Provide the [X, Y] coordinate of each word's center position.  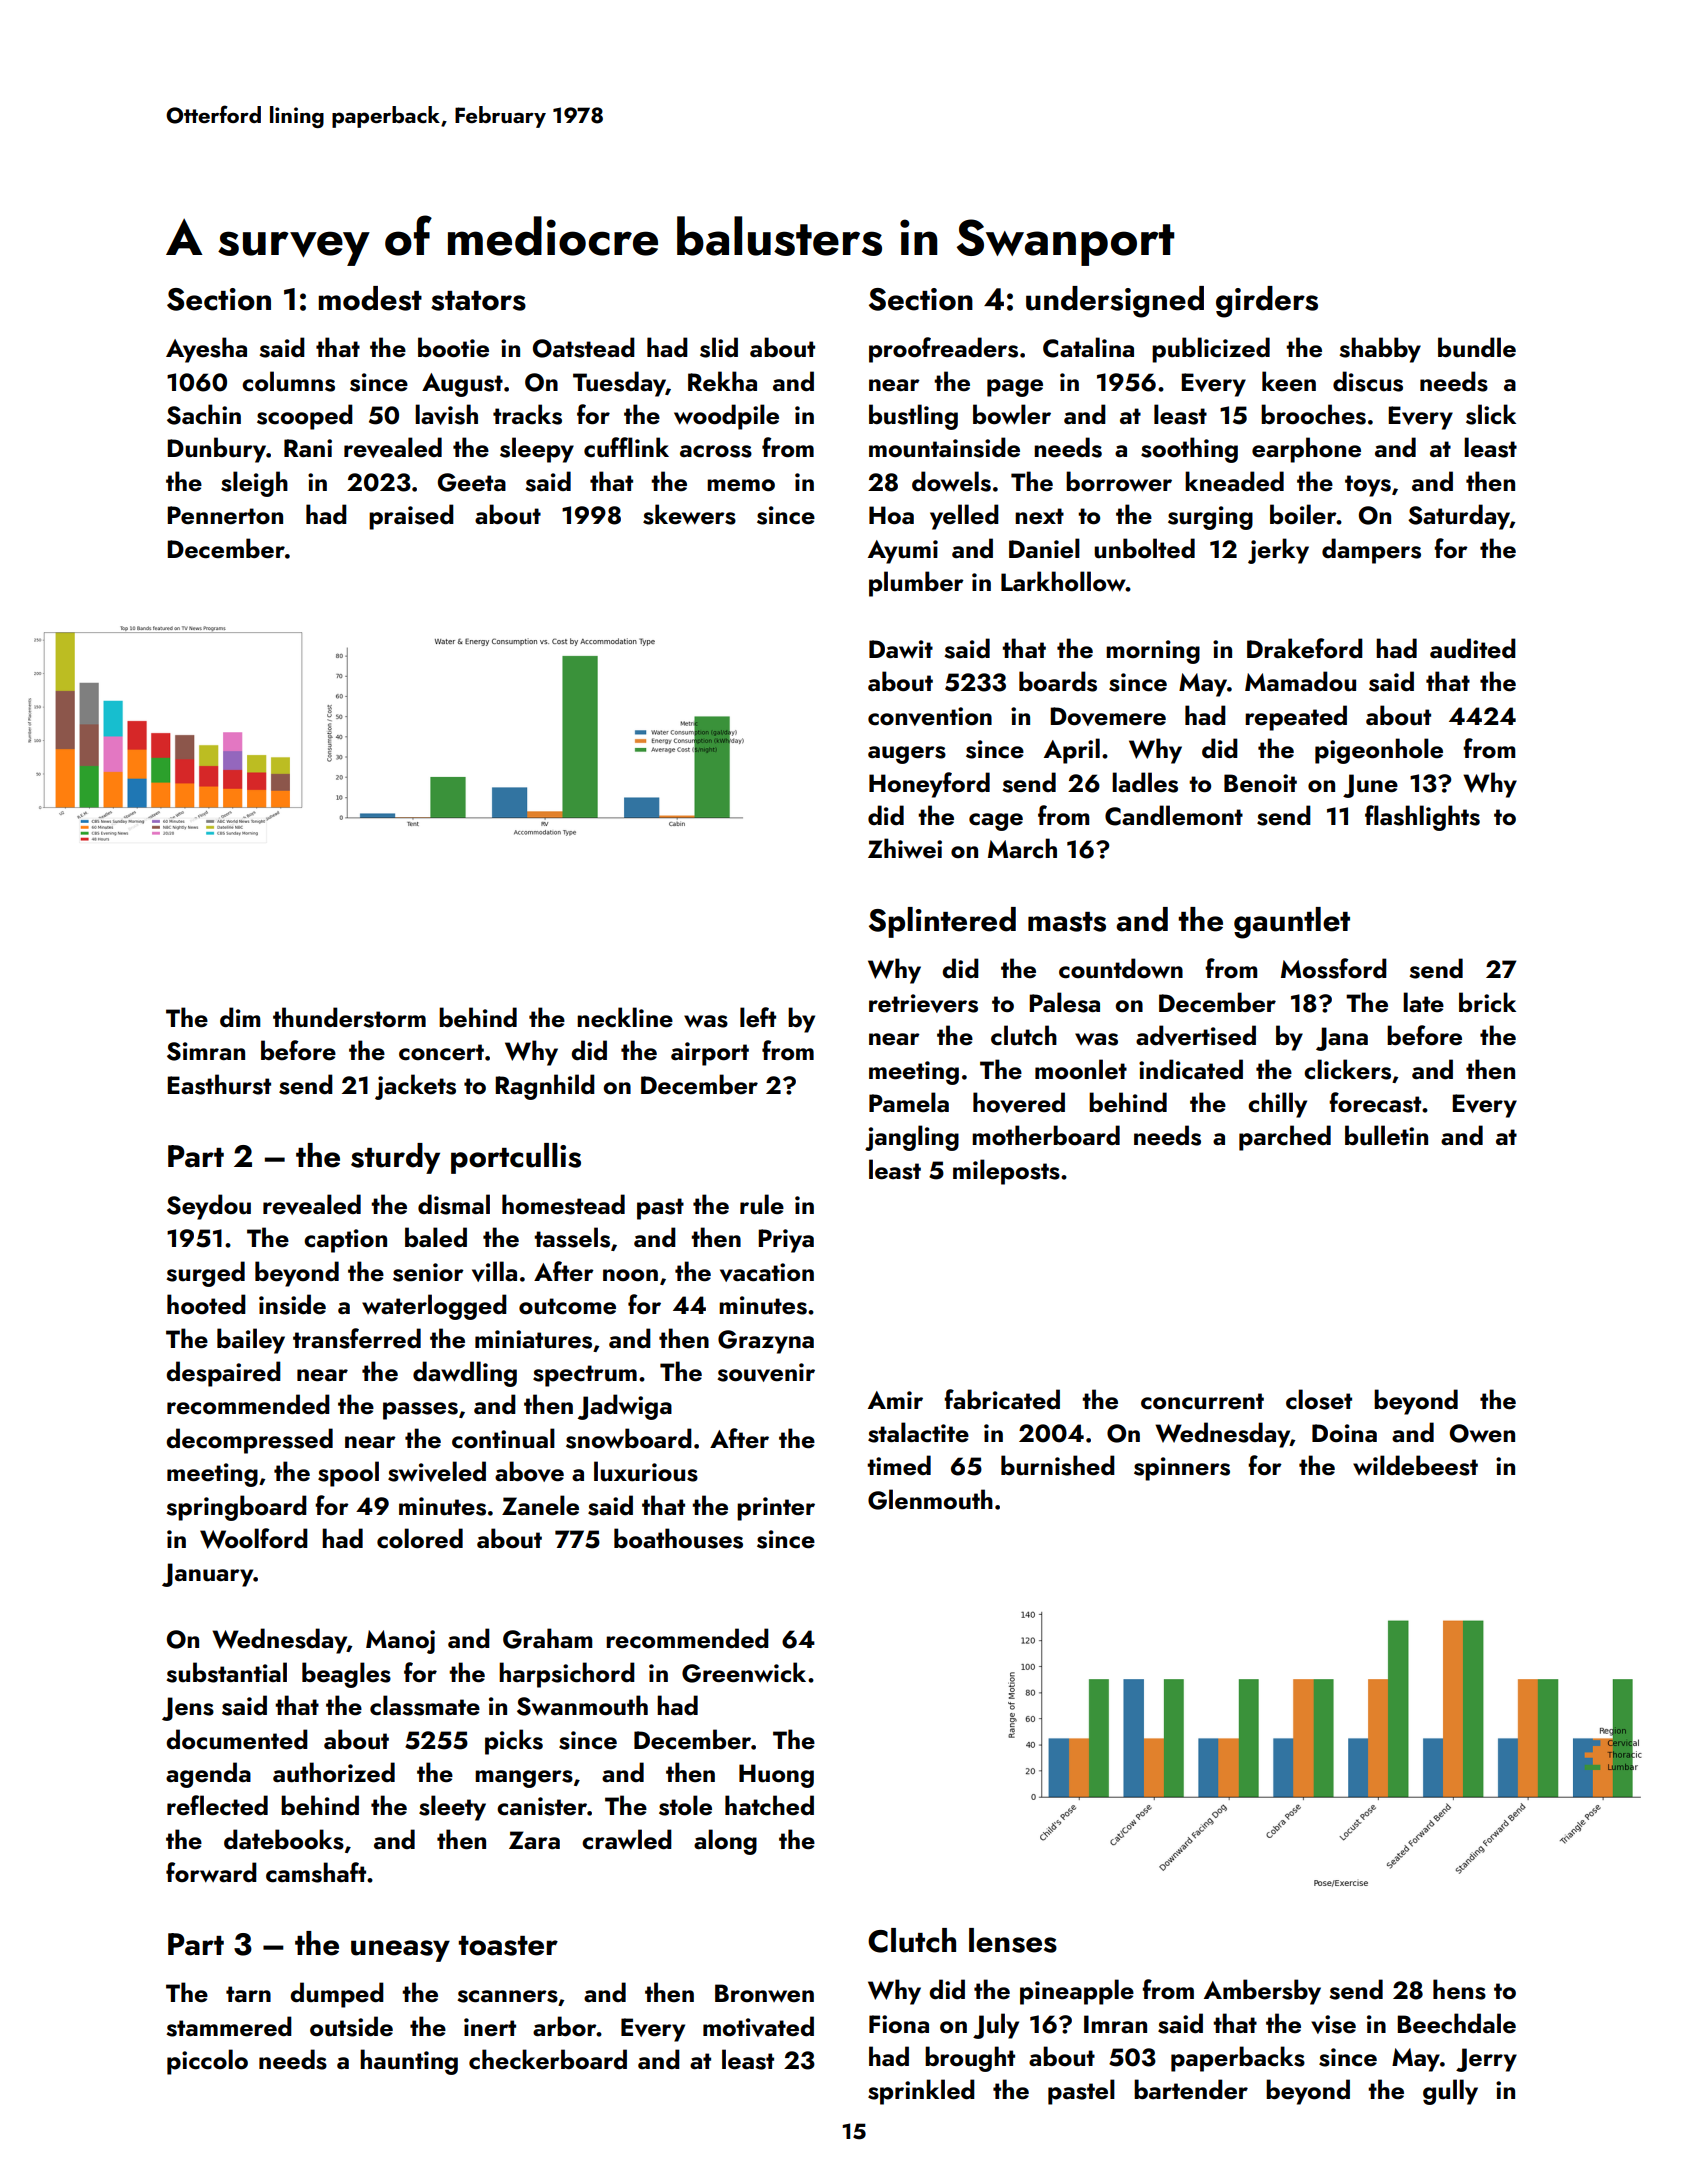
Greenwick [744, 1672]
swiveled [437, 1471]
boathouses [678, 1538]
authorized [334, 1772]
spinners [1182, 1469]
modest [370, 298]
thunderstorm [349, 1017]
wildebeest [1415, 1465]
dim [240, 1017]
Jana [1342, 1039]
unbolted [1144, 548]
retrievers [923, 1003]
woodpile [726, 417]
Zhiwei [905, 848]
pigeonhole [1379, 751]
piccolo [207, 2062]
